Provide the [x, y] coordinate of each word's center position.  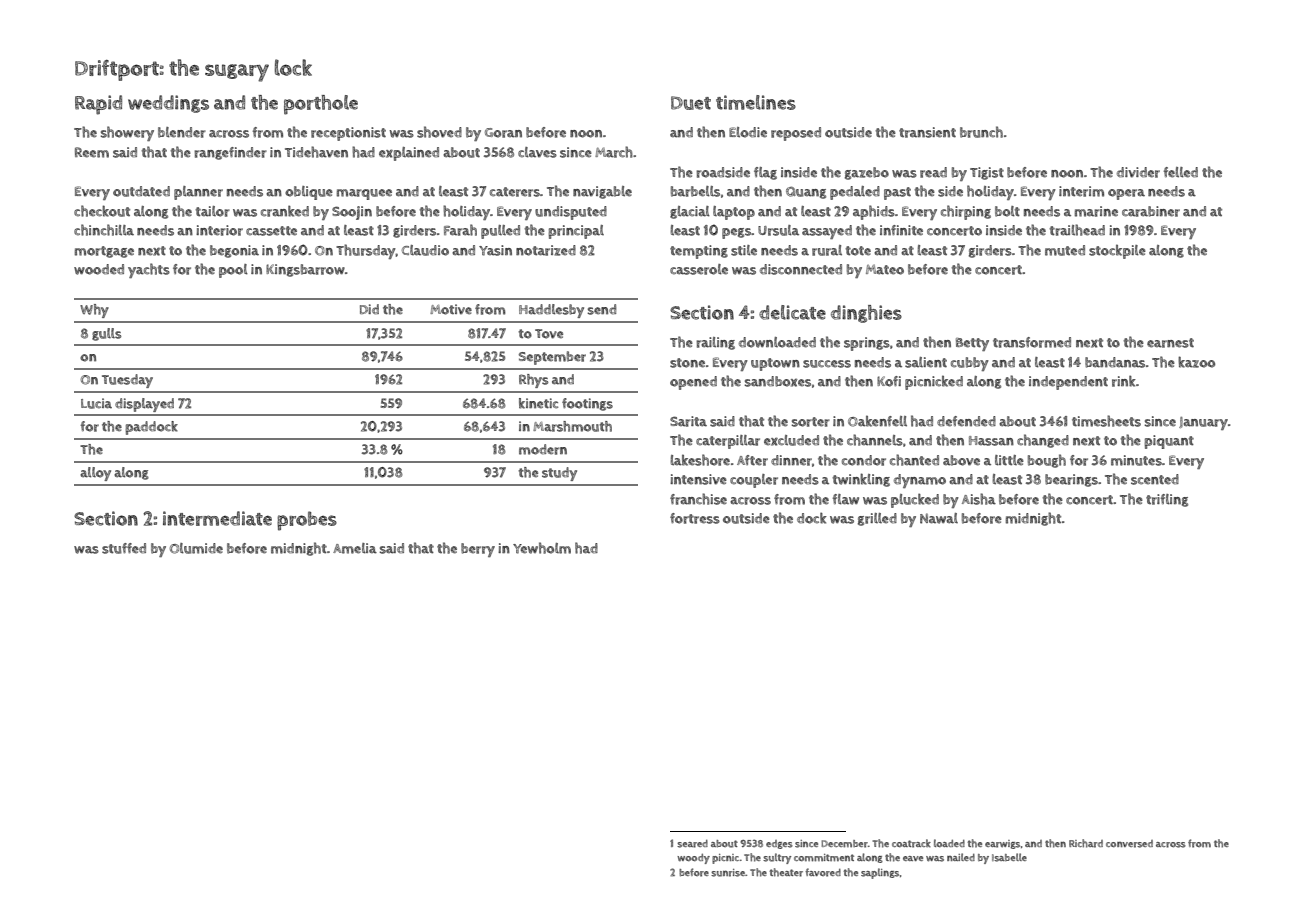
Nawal [939, 518]
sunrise [728, 873]
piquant [1169, 442]
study [559, 474]
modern [543, 449]
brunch [981, 132]
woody [693, 859]
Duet [691, 103]
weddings [168, 104]
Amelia [355, 548]
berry [478, 550]
